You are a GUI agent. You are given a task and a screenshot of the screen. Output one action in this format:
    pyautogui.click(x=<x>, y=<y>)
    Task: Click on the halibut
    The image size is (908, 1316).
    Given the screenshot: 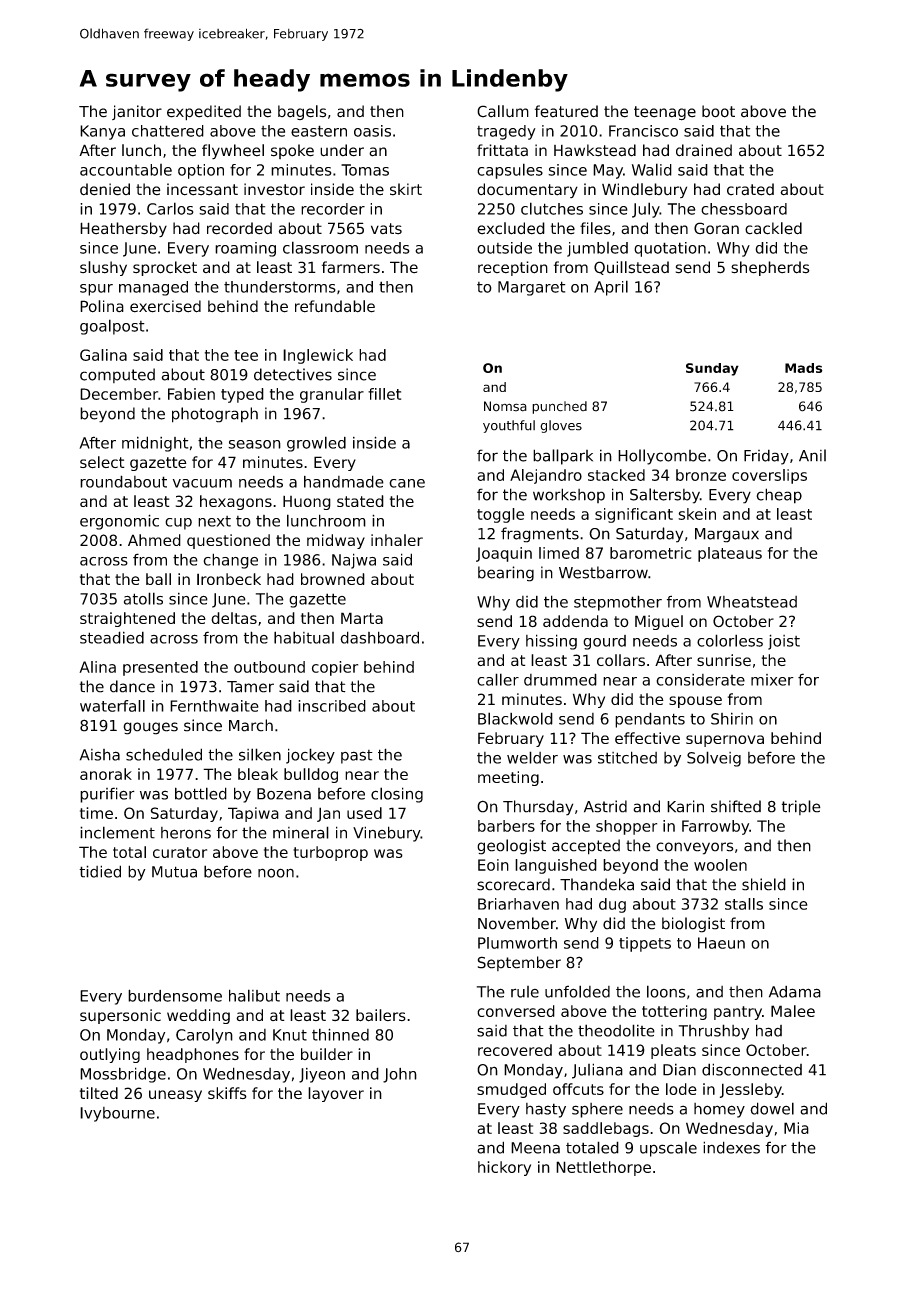 What is the action you would take?
    pyautogui.click(x=254, y=995)
